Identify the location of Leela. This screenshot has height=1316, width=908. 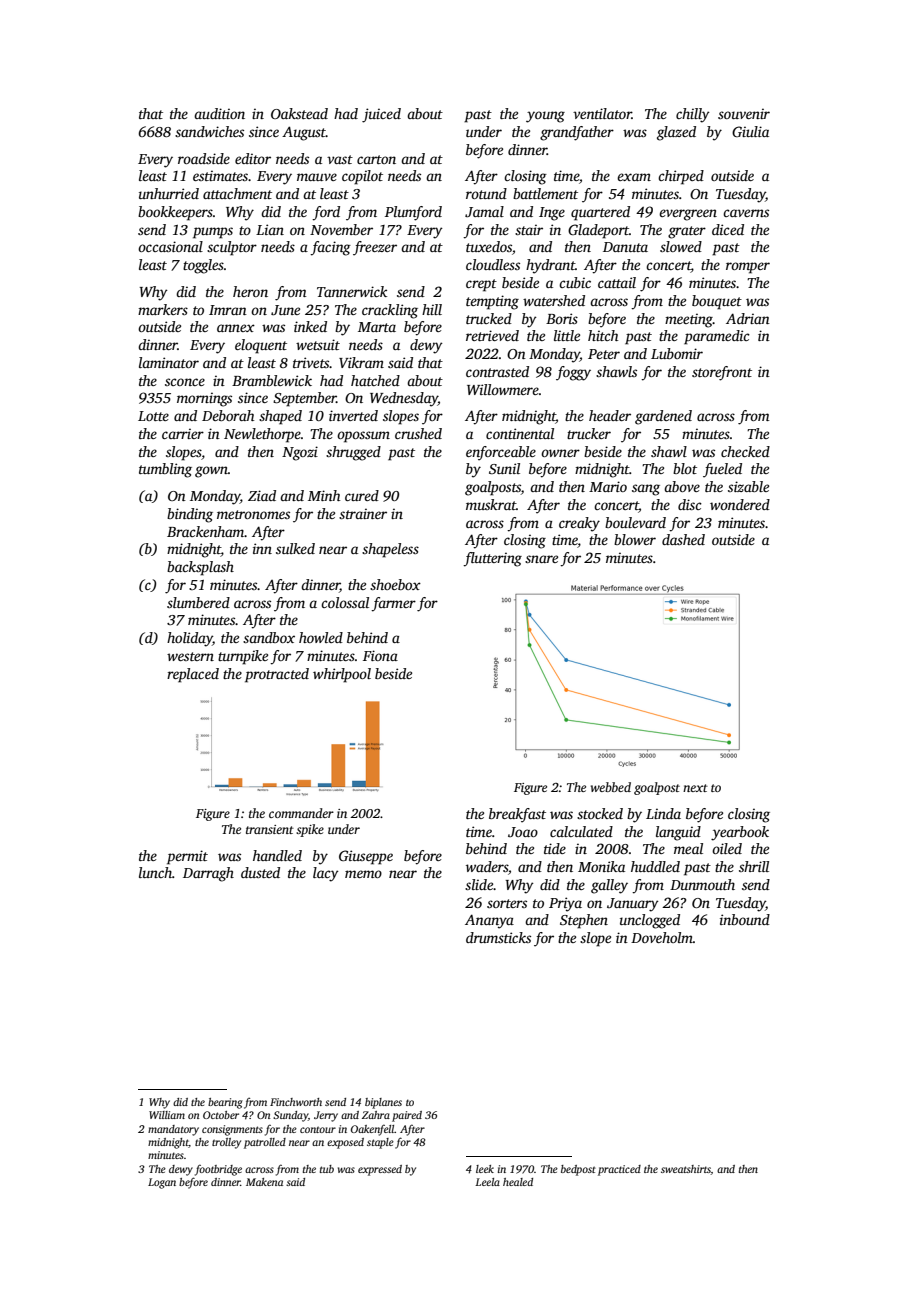
(487, 1182).
